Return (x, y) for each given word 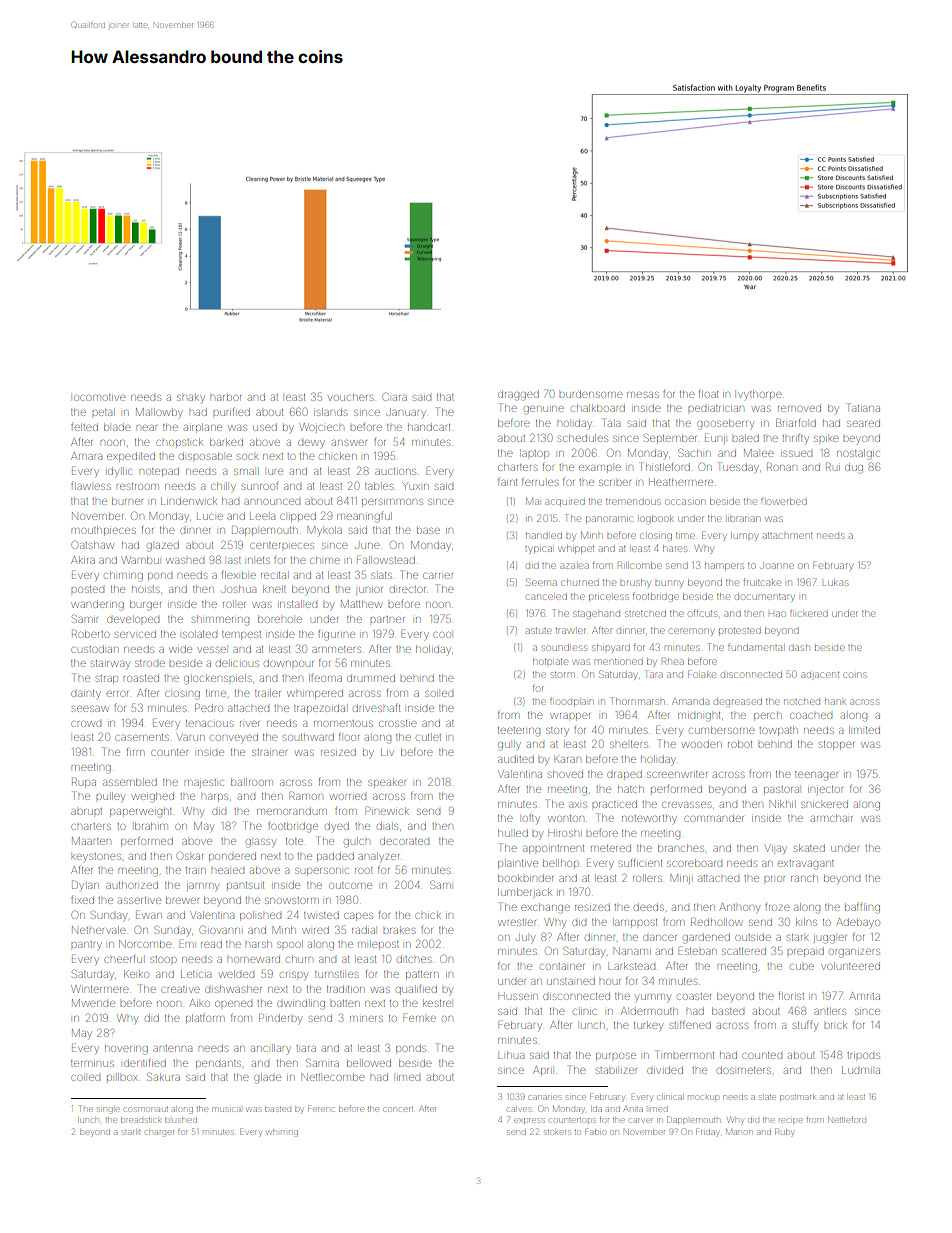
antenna (172, 1048)
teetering (519, 732)
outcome (350, 885)
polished (260, 916)
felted (84, 427)
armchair (832, 818)
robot (740, 744)
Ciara (395, 396)
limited (864, 730)
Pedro (209, 707)
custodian (94, 649)
